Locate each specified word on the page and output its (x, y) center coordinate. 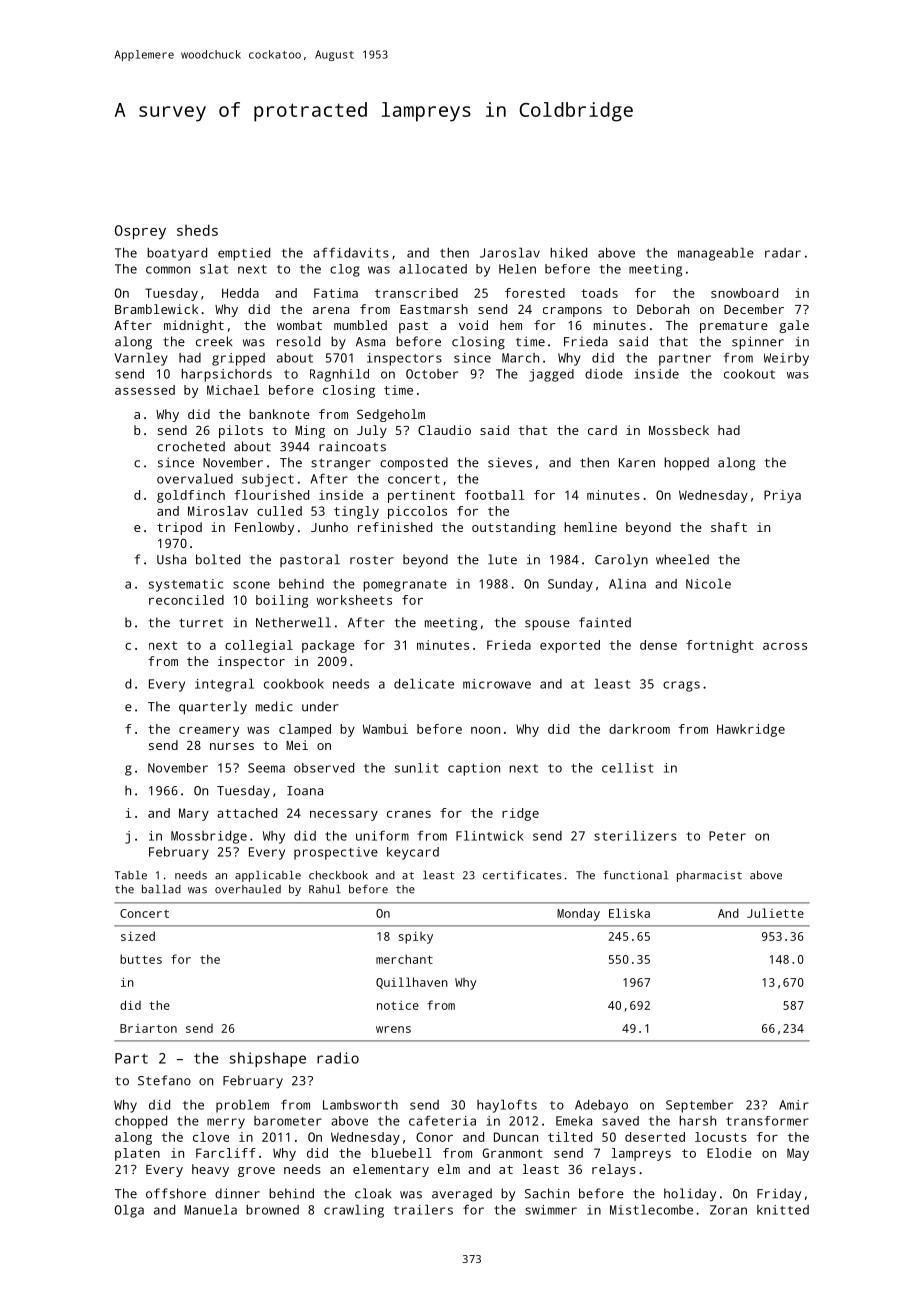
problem (242, 1106)
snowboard (744, 293)
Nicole (708, 584)
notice (398, 1005)
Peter (727, 836)
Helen (517, 269)
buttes (141, 959)
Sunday (570, 585)
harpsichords (226, 375)
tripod (179, 528)
